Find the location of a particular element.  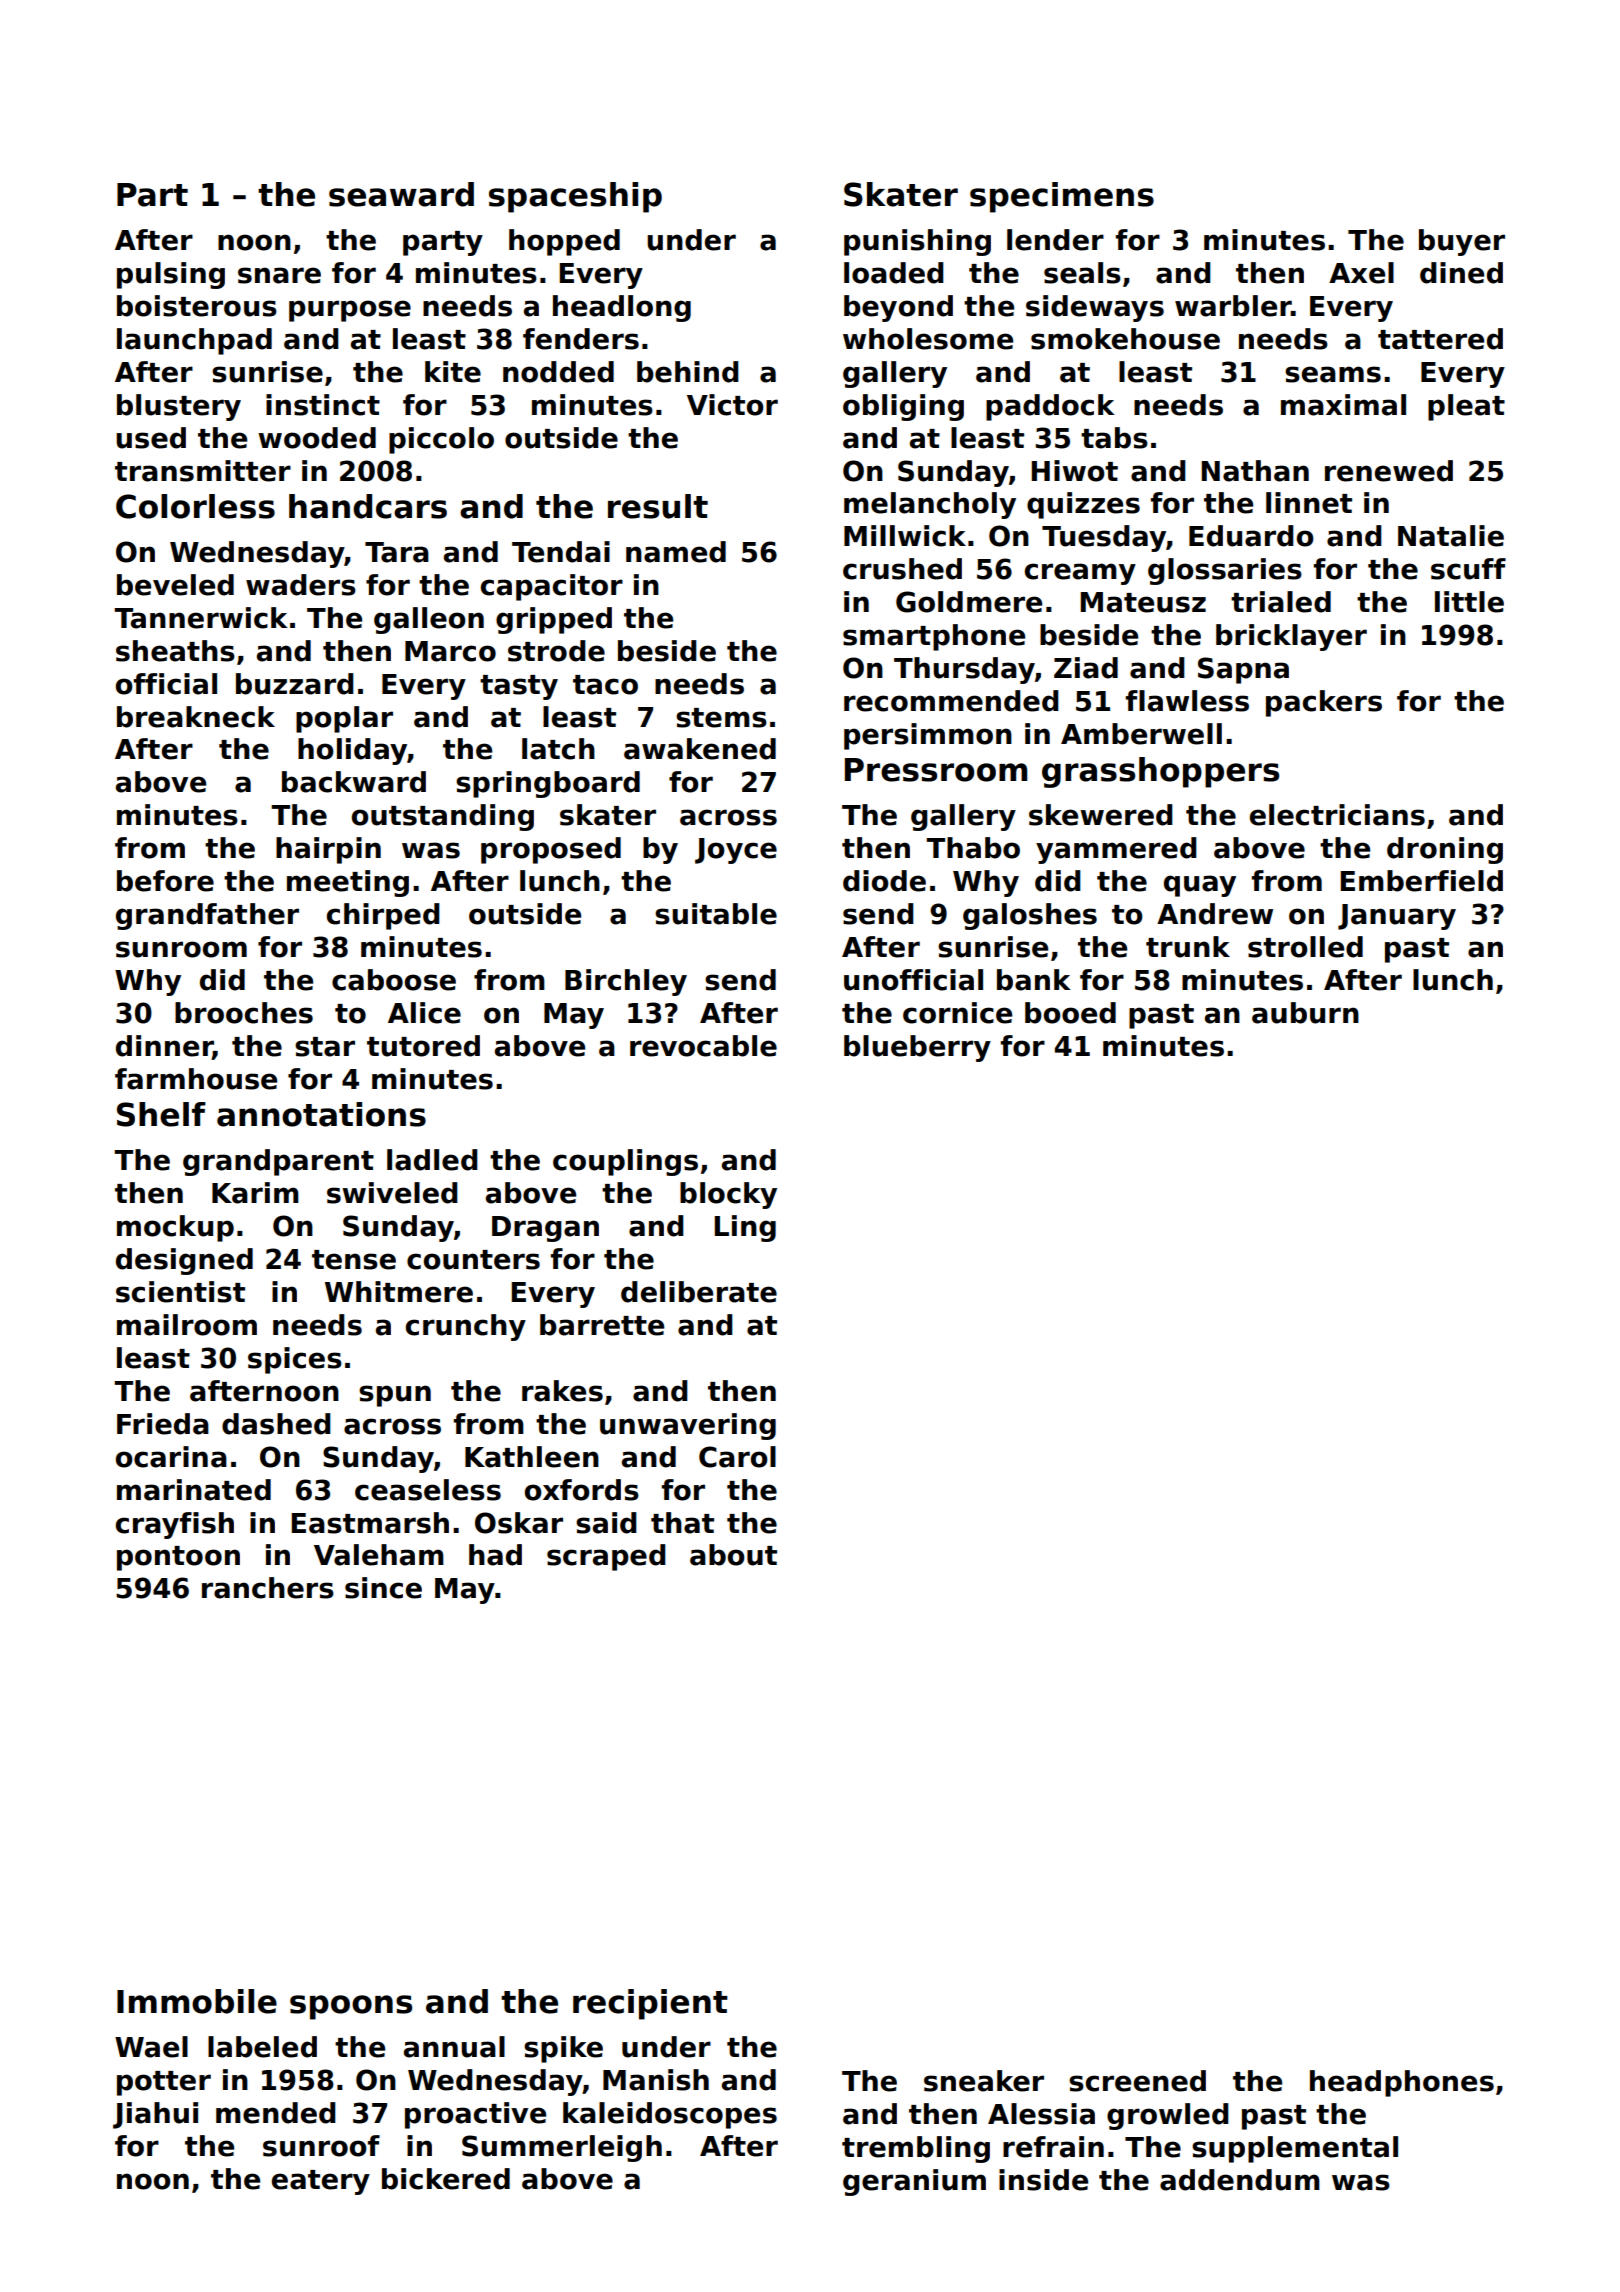

Marco is located at coordinates (450, 651).
